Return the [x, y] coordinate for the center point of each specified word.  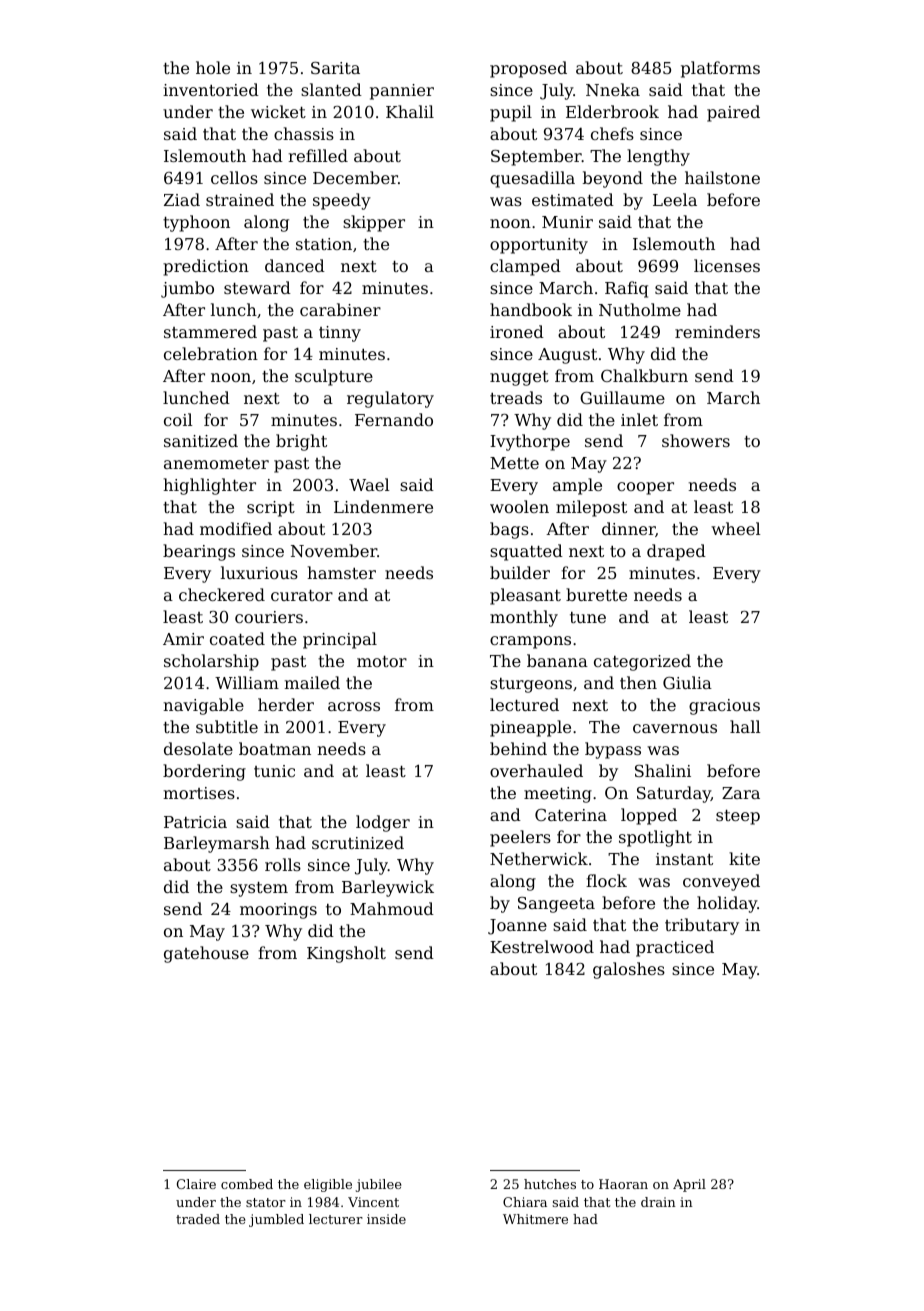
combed [247, 1184]
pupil [511, 113]
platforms [720, 69]
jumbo [187, 289]
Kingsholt [346, 954]
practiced [675, 948]
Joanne [517, 927]
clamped [525, 267]
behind [518, 748]
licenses [727, 265]
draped [676, 552]
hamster [341, 572]
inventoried [211, 89]
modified [236, 528]
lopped [649, 816]
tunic [274, 771]
